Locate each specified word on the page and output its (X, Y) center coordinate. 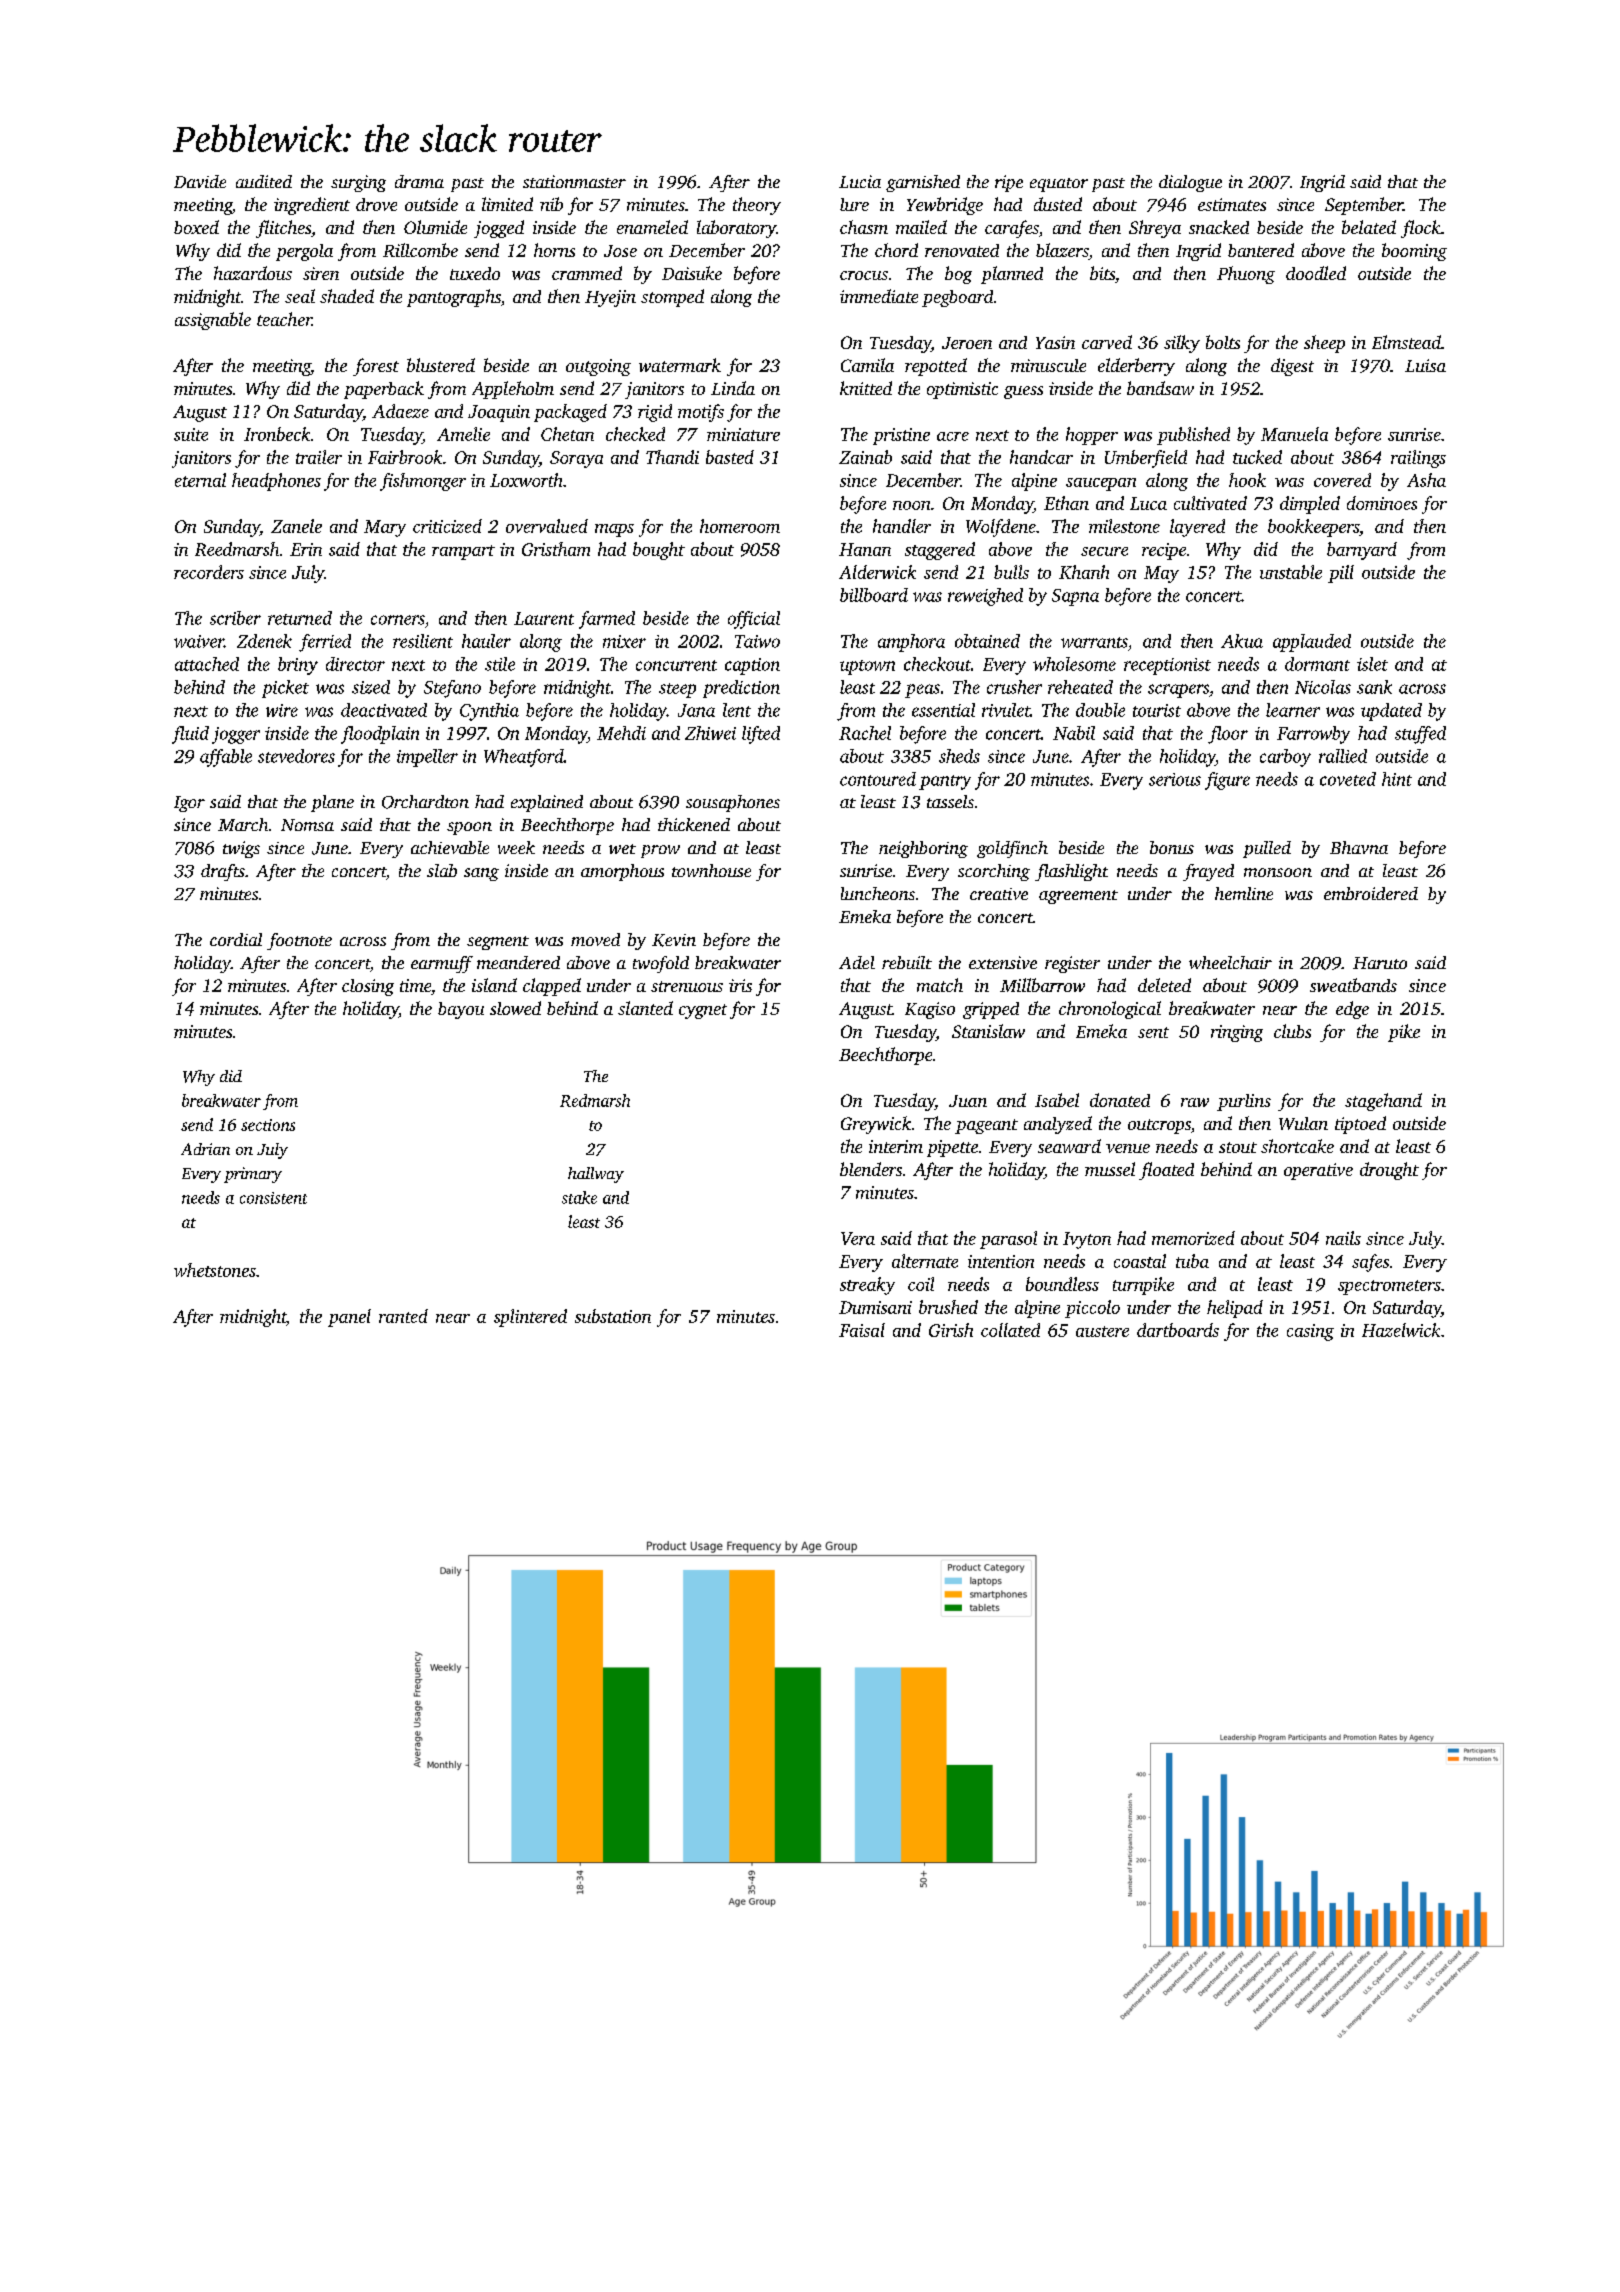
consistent (273, 1198)
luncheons (878, 893)
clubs (1292, 1031)
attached (207, 664)
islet (1372, 664)
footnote (299, 941)
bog (958, 275)
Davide (200, 181)
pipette (952, 1148)
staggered (940, 551)
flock (1421, 229)
